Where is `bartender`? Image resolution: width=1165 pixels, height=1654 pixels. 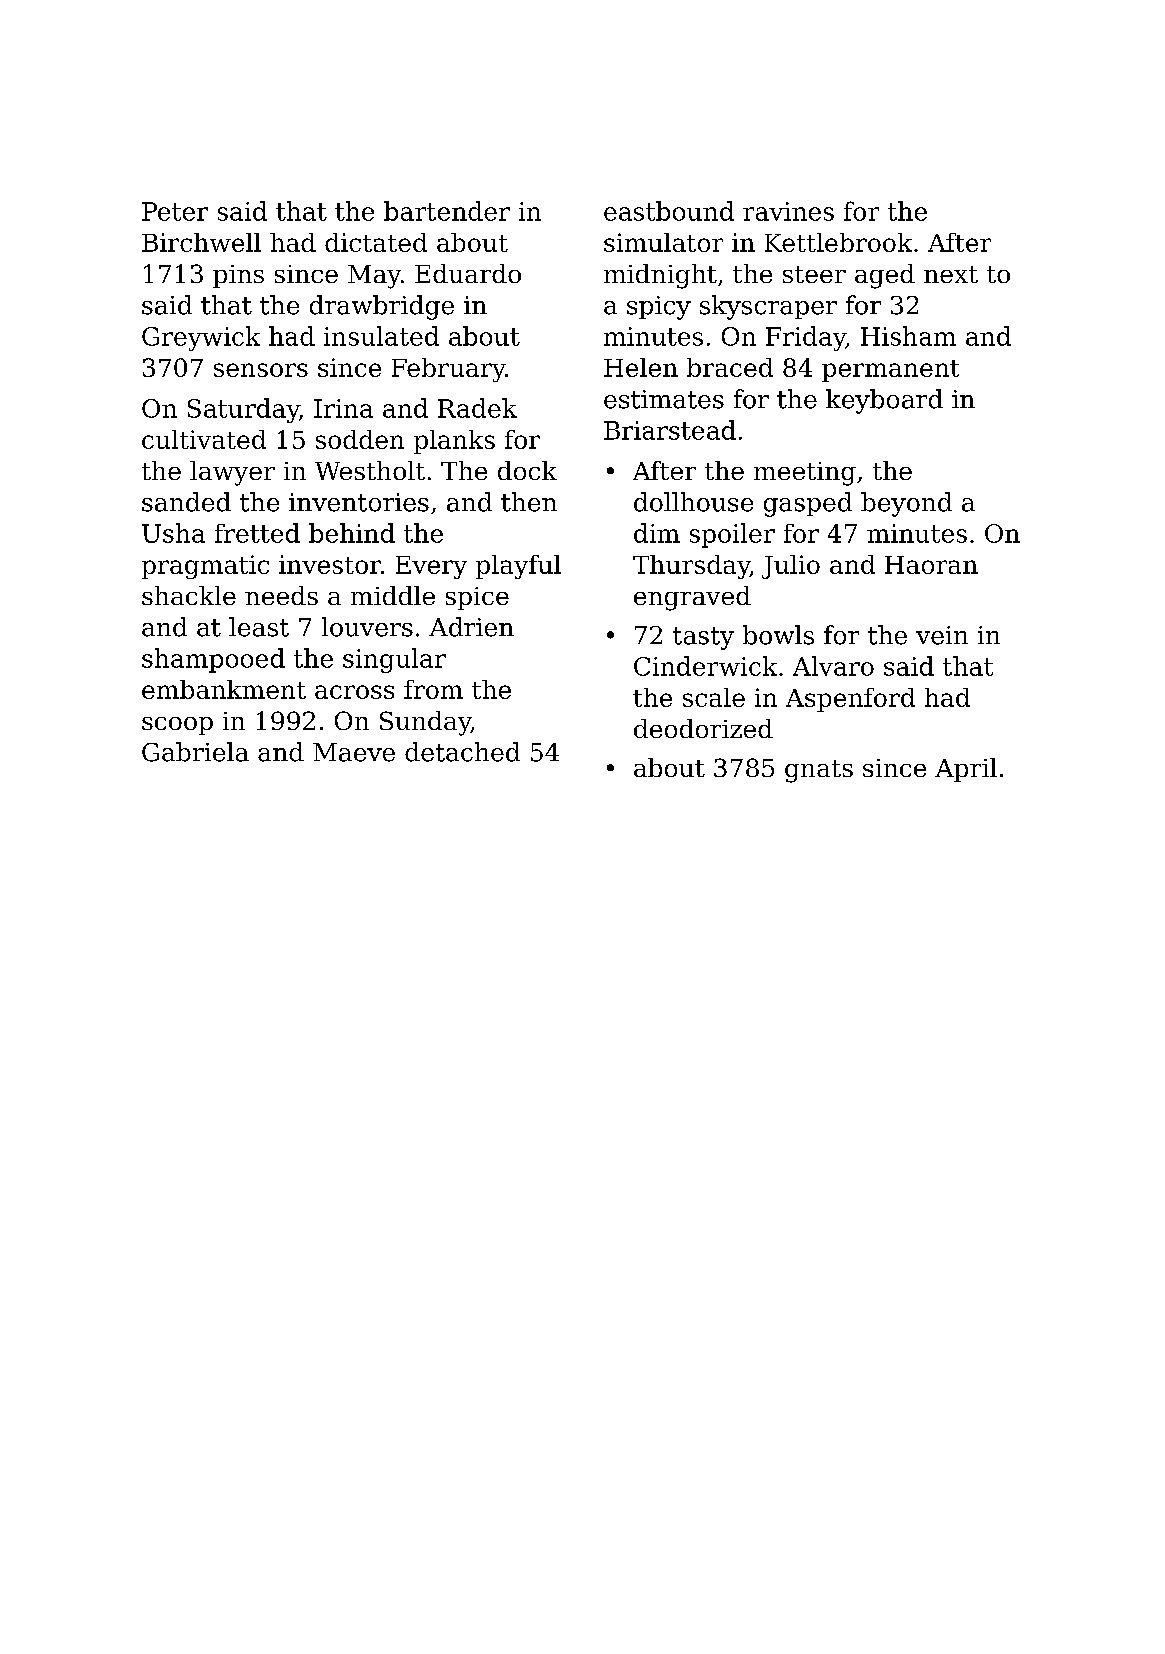 bartender is located at coordinates (447, 211).
